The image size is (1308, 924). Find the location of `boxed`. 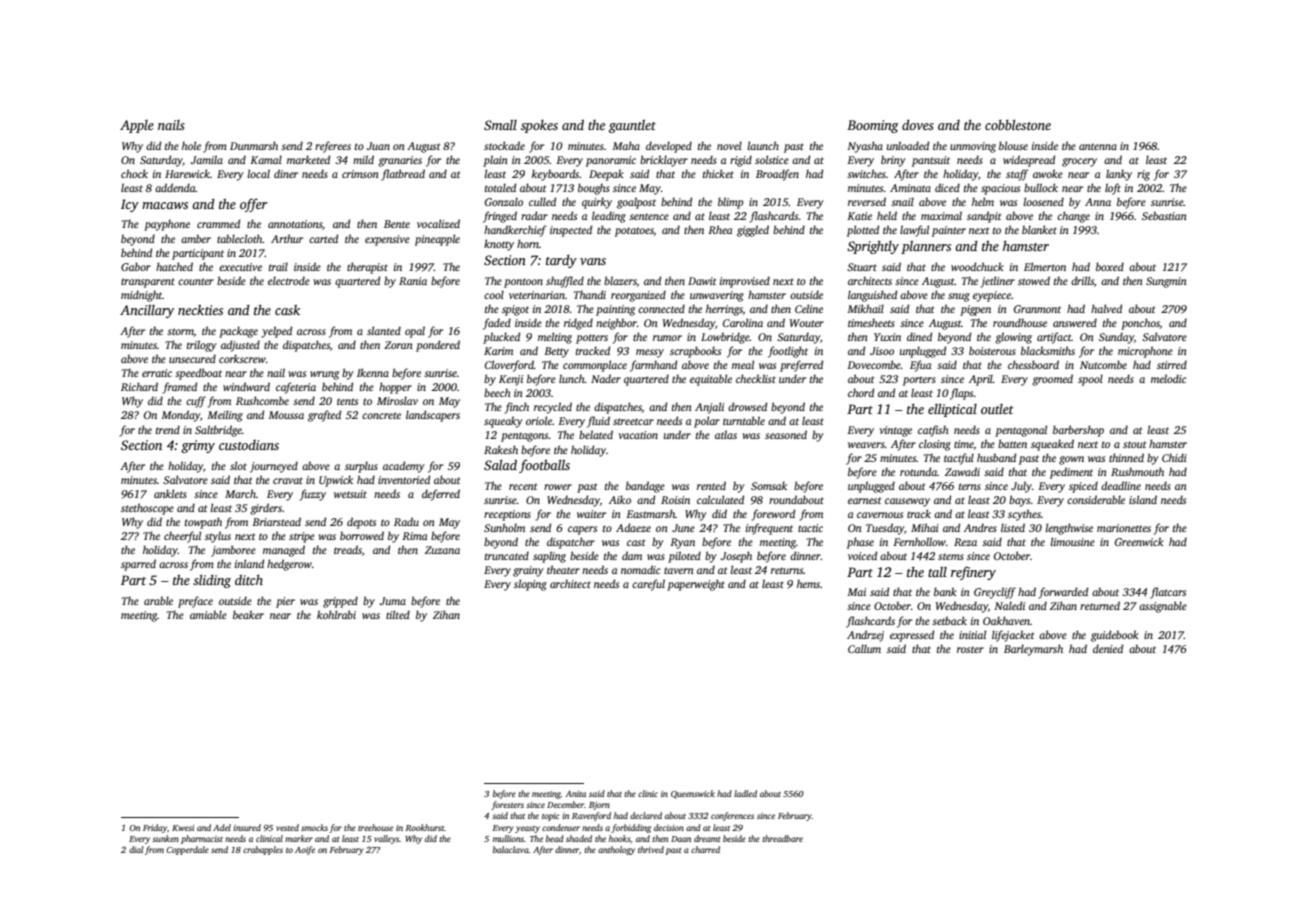

boxed is located at coordinates (1110, 266).
